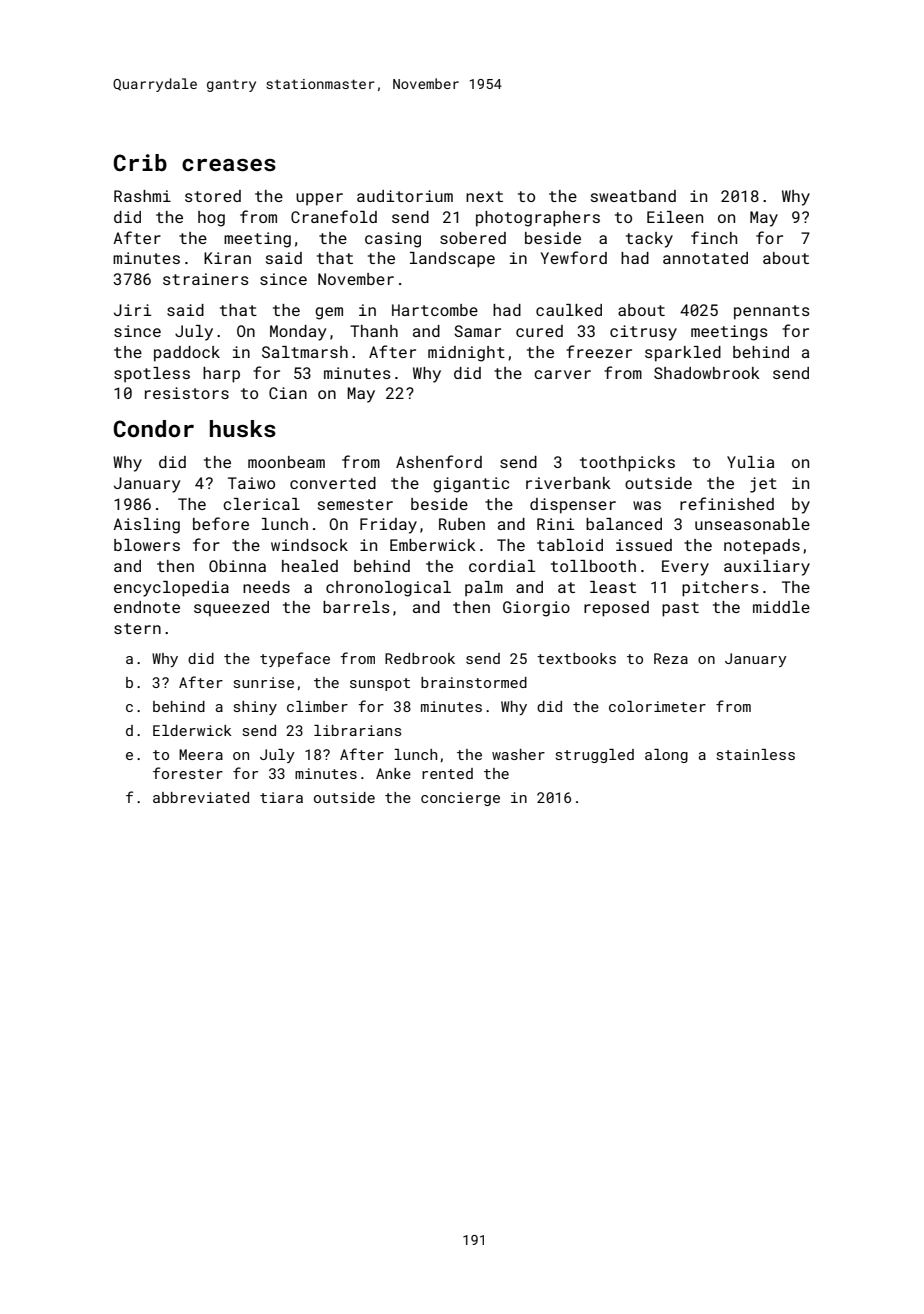  Describe the element at coordinates (146, 526) in the screenshot. I see `Aisling` at that location.
